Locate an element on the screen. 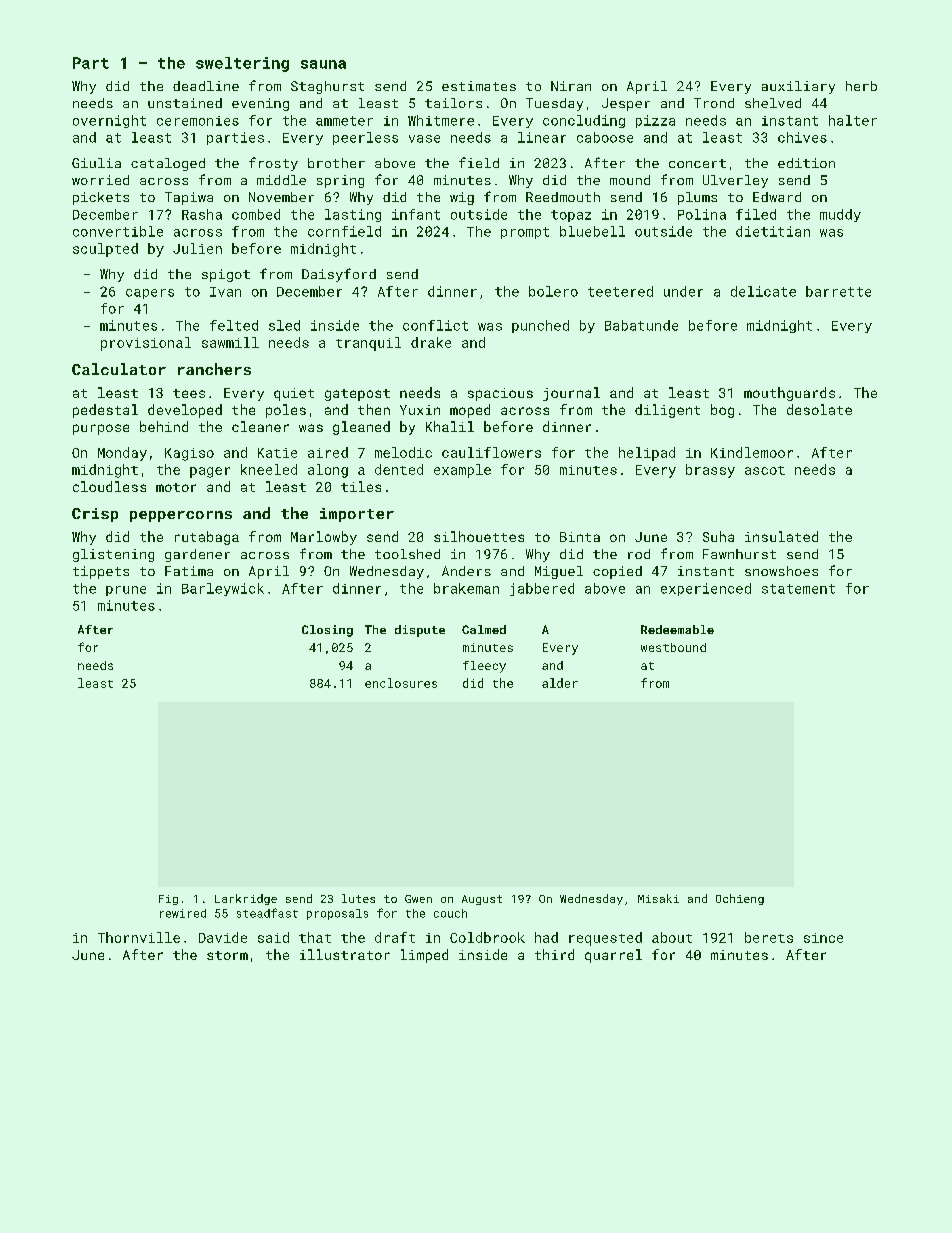 This screenshot has width=952, height=1233. barrette is located at coordinates (838, 291).
